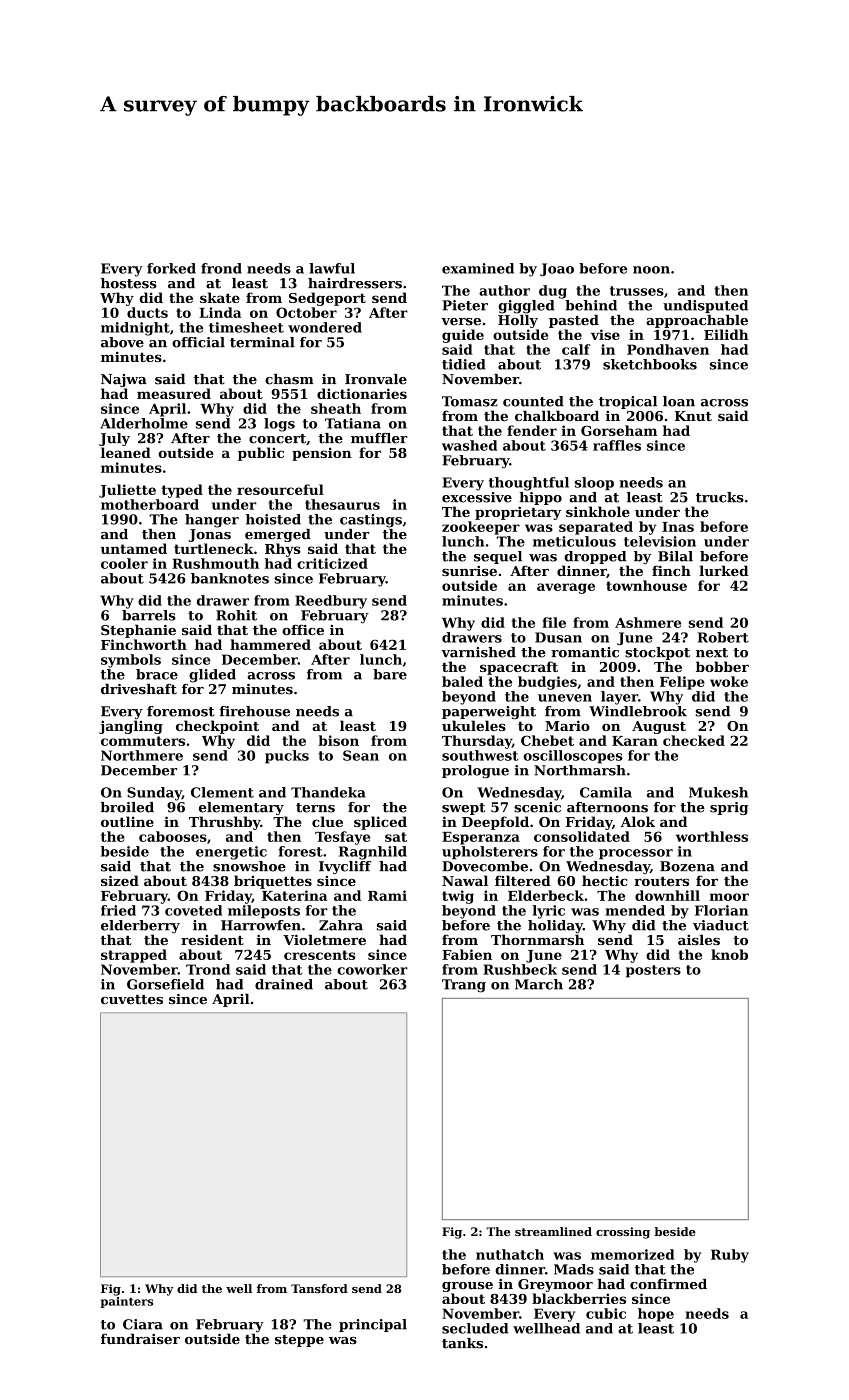 This image has width=849, height=1400. What do you see at coordinates (198, 342) in the image?
I see `official` at bounding box center [198, 342].
